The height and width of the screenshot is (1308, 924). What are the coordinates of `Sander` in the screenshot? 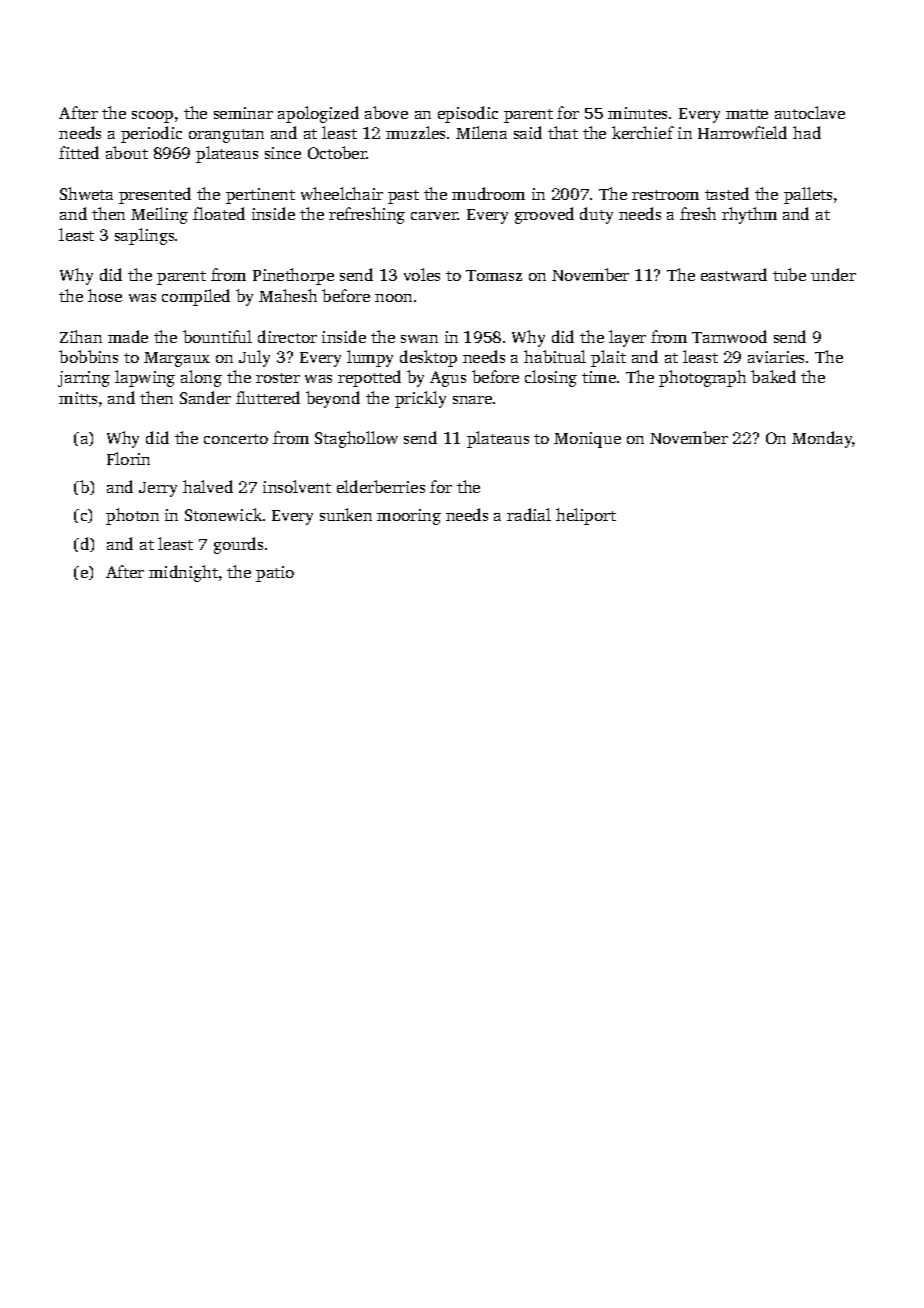 It's located at (205, 397).
